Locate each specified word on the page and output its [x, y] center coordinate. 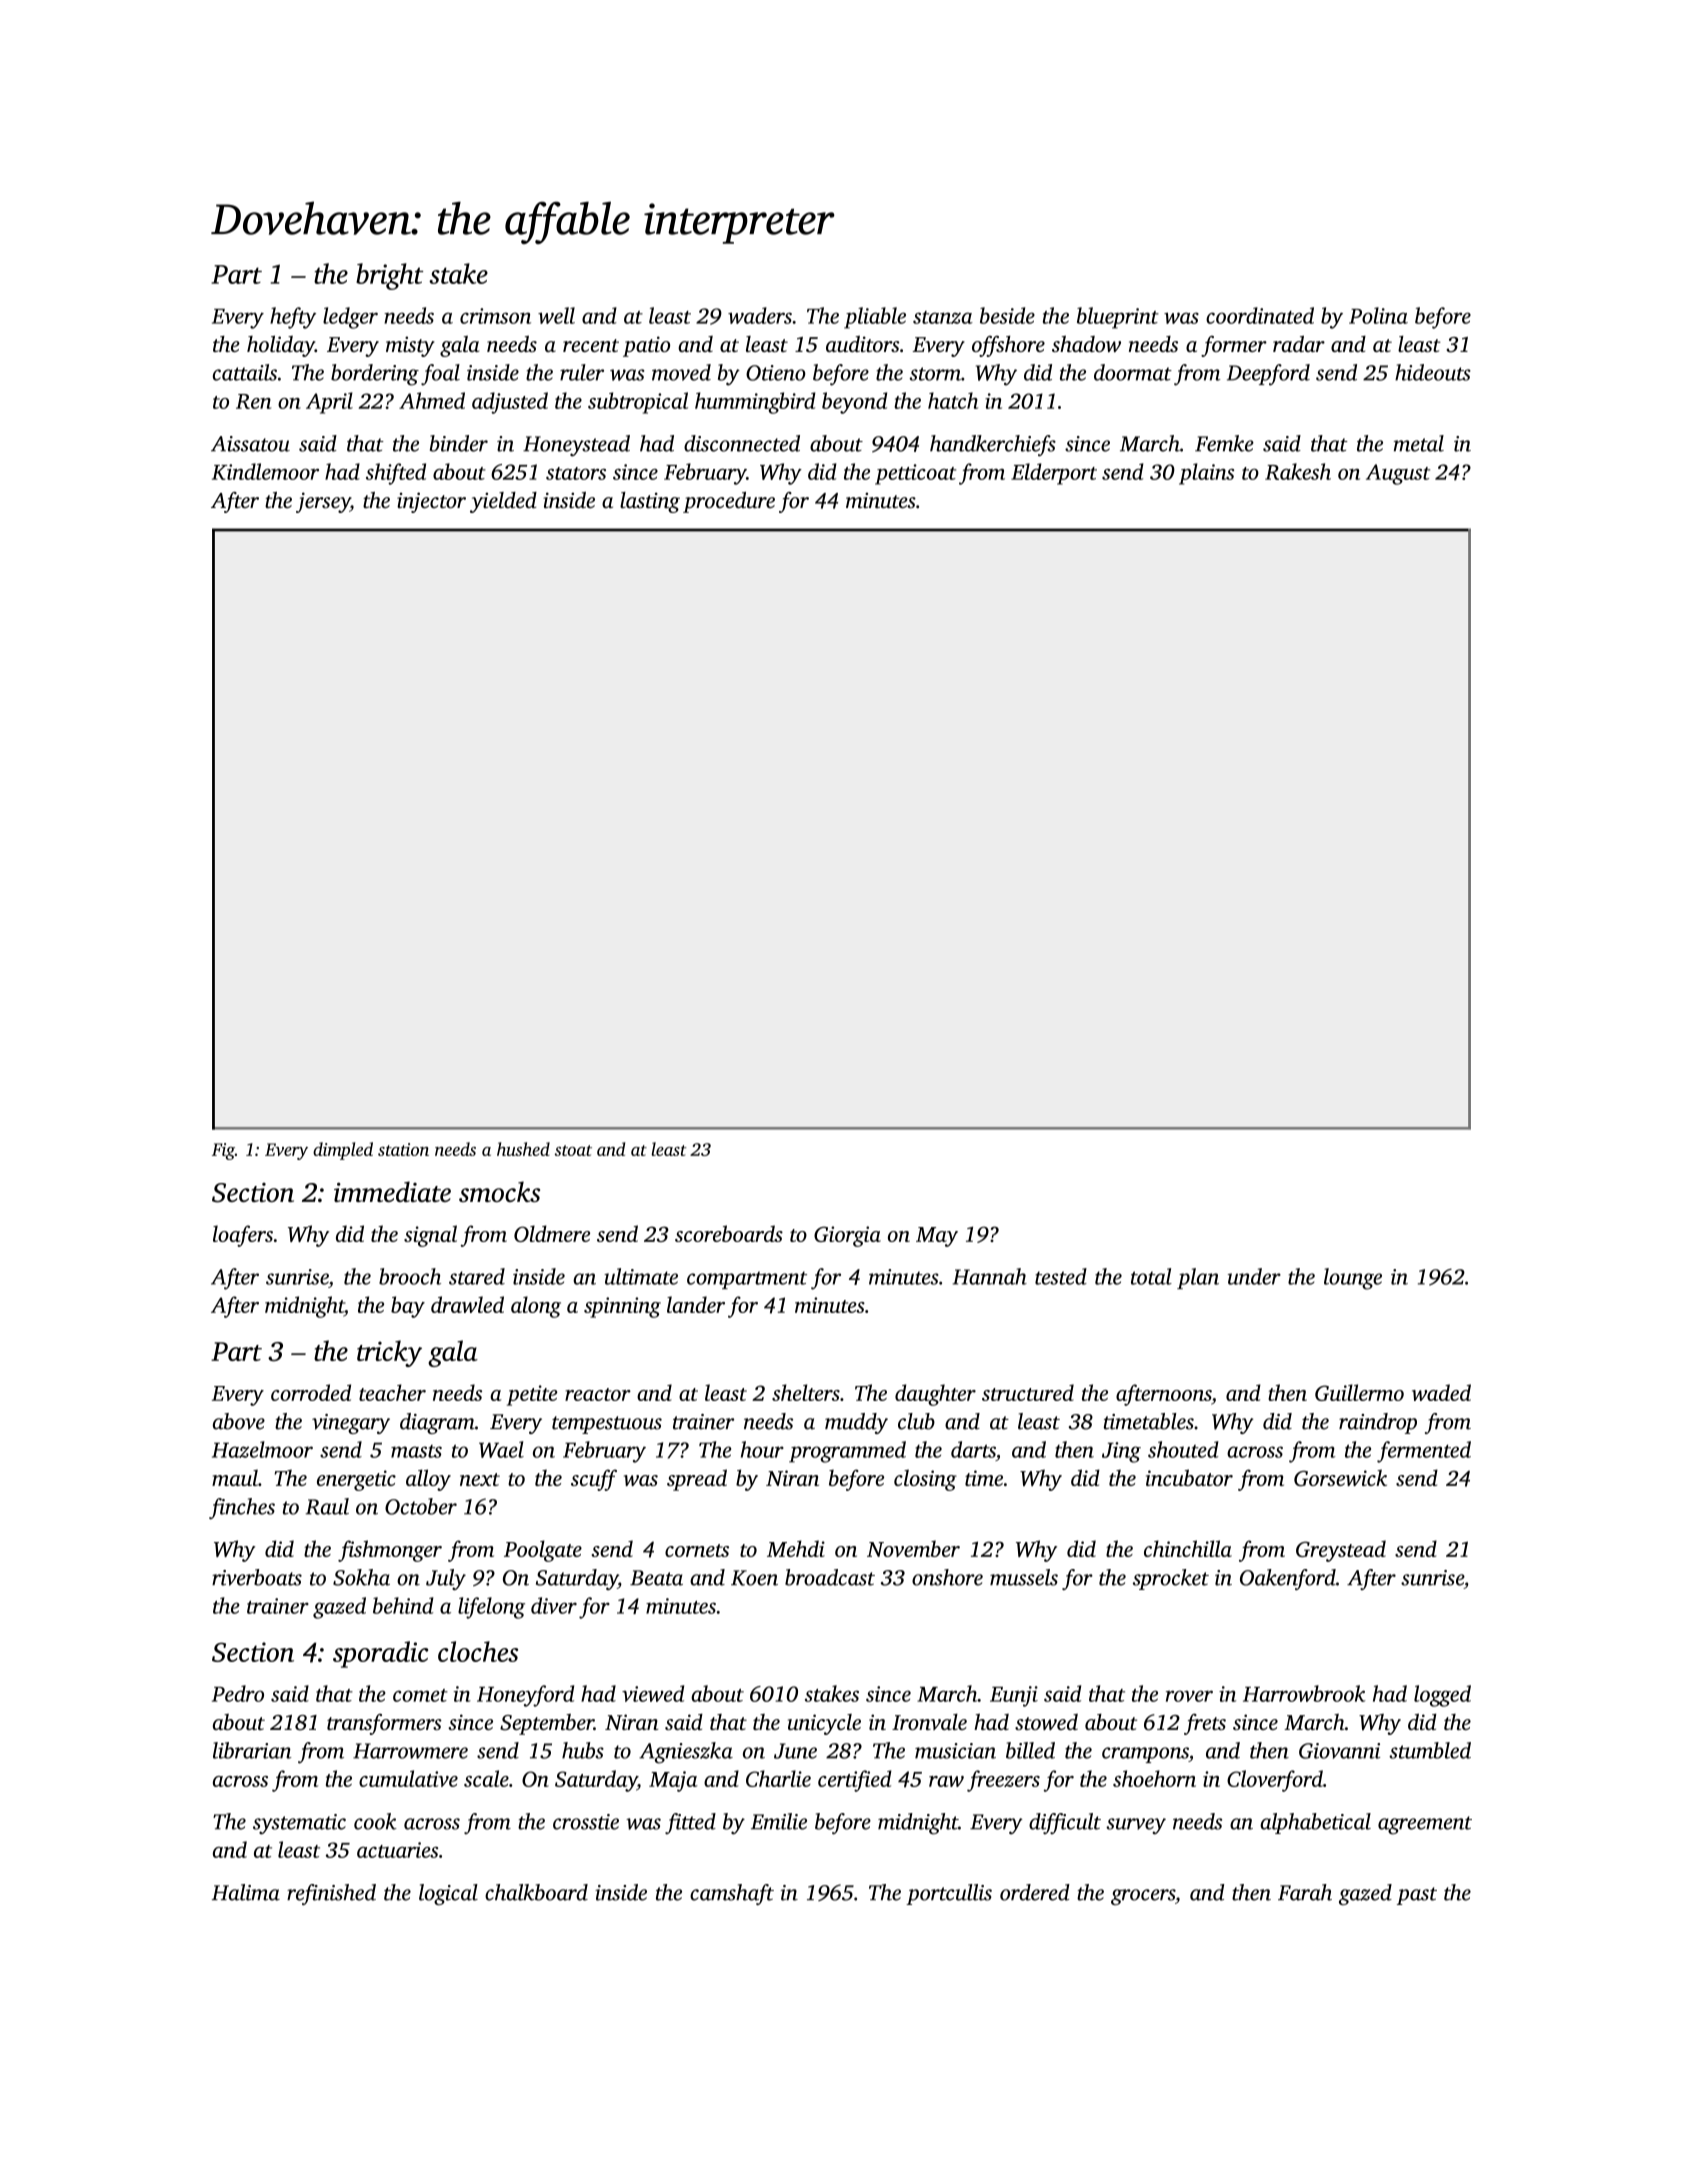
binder [459, 443]
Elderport [1054, 474]
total [1151, 1276]
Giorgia [847, 1236]
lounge [1353, 1279]
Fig [223, 1151]
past [1417, 1896]
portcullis [949, 1894]
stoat [573, 1150]
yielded [503, 502]
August [1398, 474]
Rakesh [1298, 471]
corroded [311, 1392]
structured [1028, 1392]
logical [448, 1894]
